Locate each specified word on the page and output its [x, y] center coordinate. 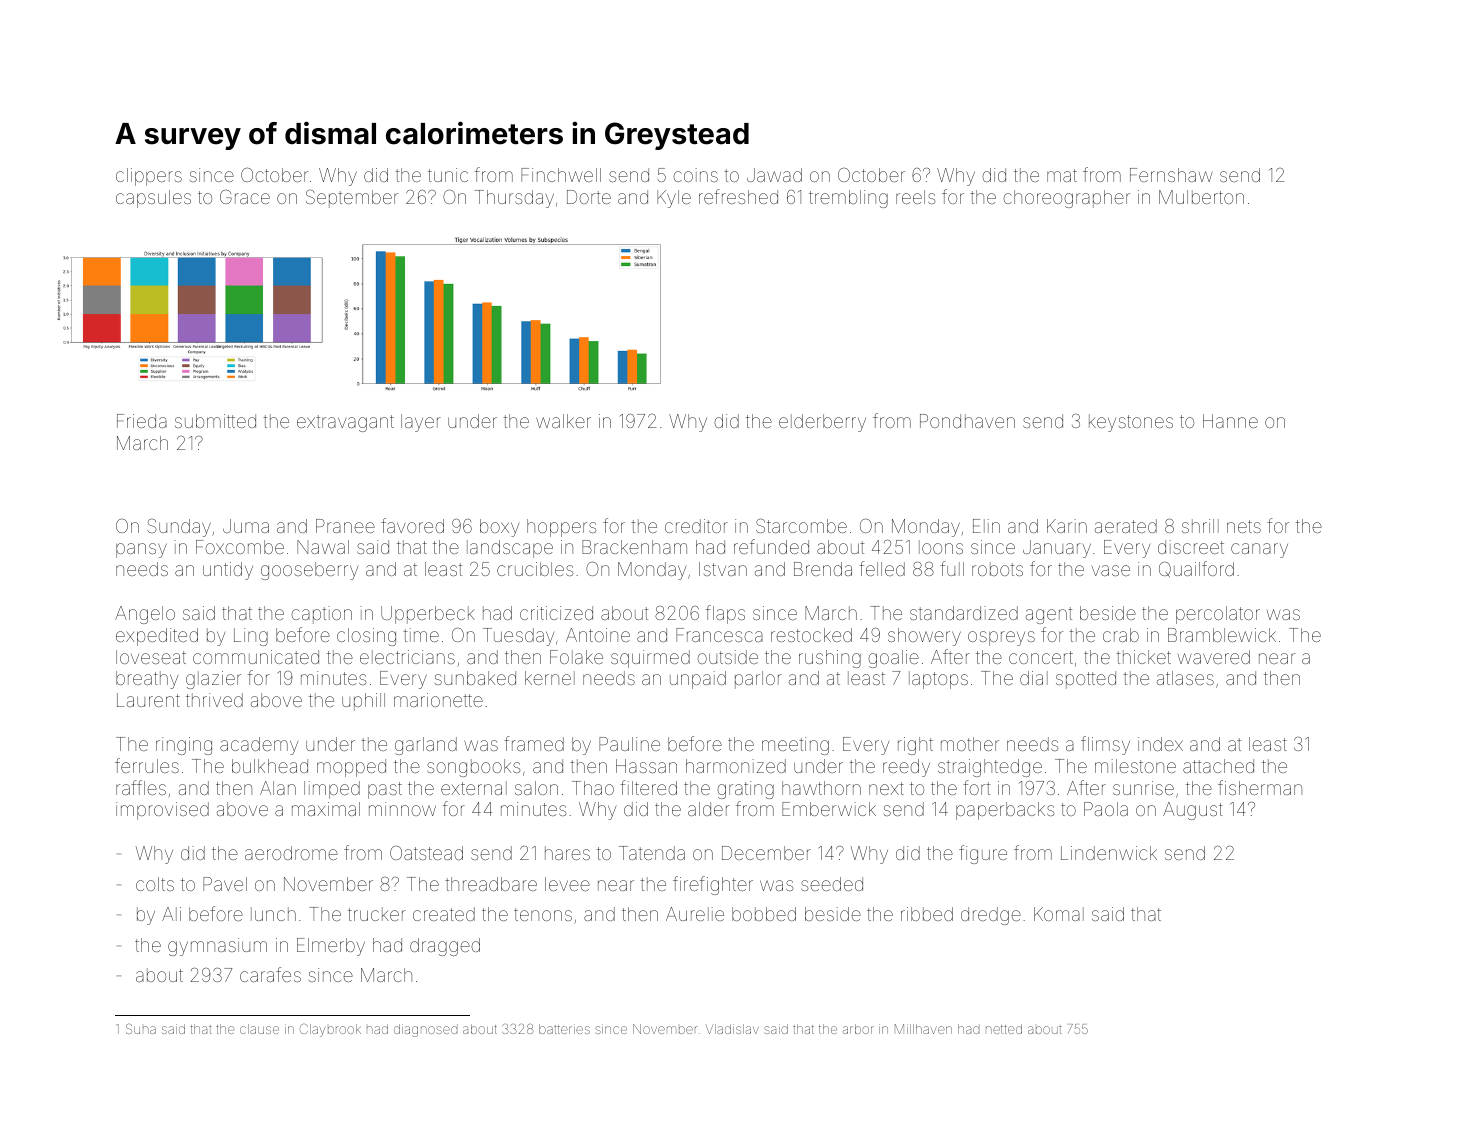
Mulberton [1201, 197]
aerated [1126, 526]
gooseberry [309, 571]
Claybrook [330, 1030]
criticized [556, 613]
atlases [1185, 678]
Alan [278, 788]
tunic [448, 175]
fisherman [1260, 787]
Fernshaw [1171, 175]
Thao [593, 788]
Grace [245, 197]
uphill [363, 702]
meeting [795, 746]
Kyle [674, 199]
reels [915, 197]
